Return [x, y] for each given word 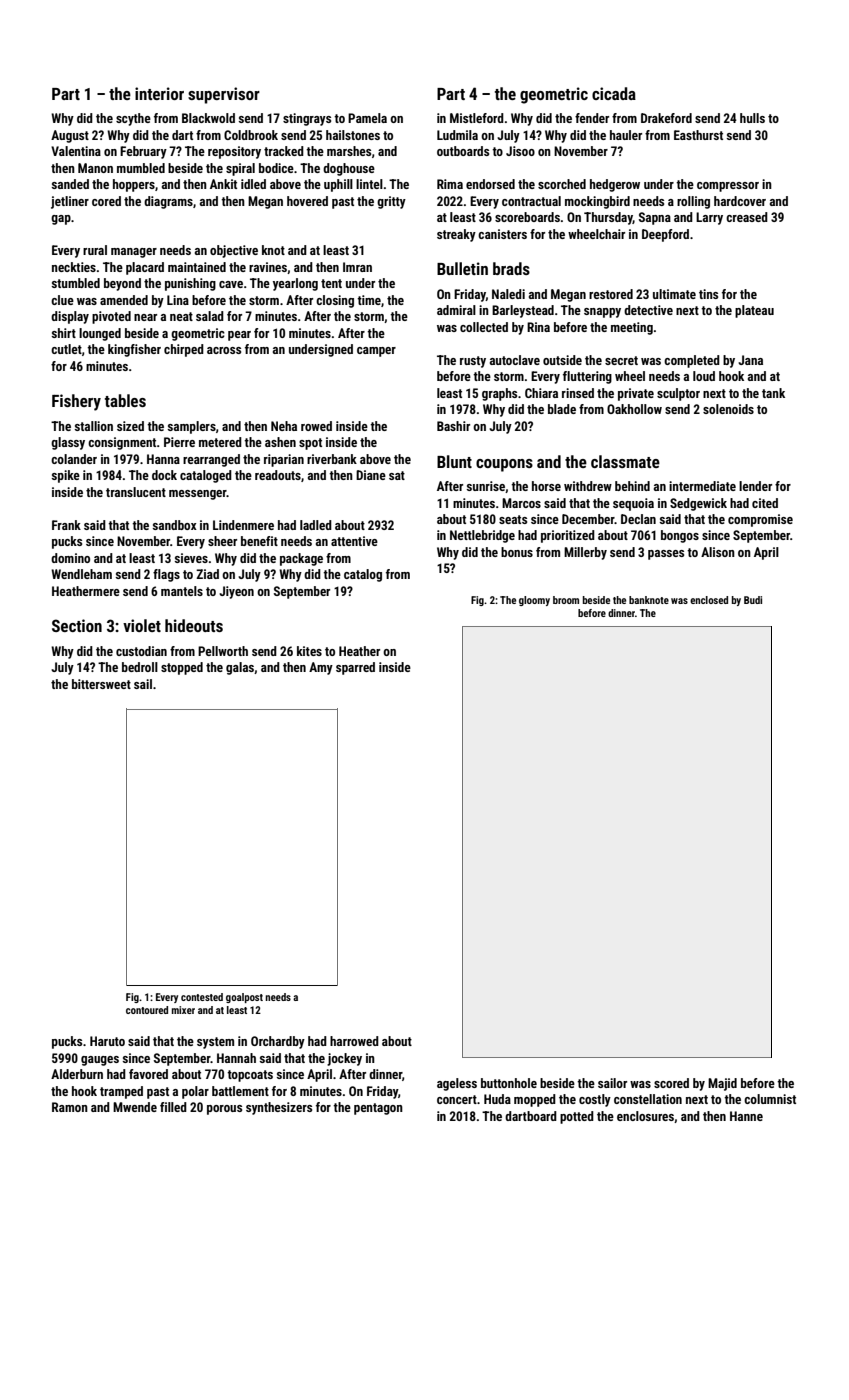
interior [159, 93]
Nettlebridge [482, 536]
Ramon [70, 1107]
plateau [754, 311]
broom [566, 600]
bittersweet [101, 684]
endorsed [490, 184]
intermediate [702, 486]
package [301, 559]
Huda [497, 1099]
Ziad [207, 574]
